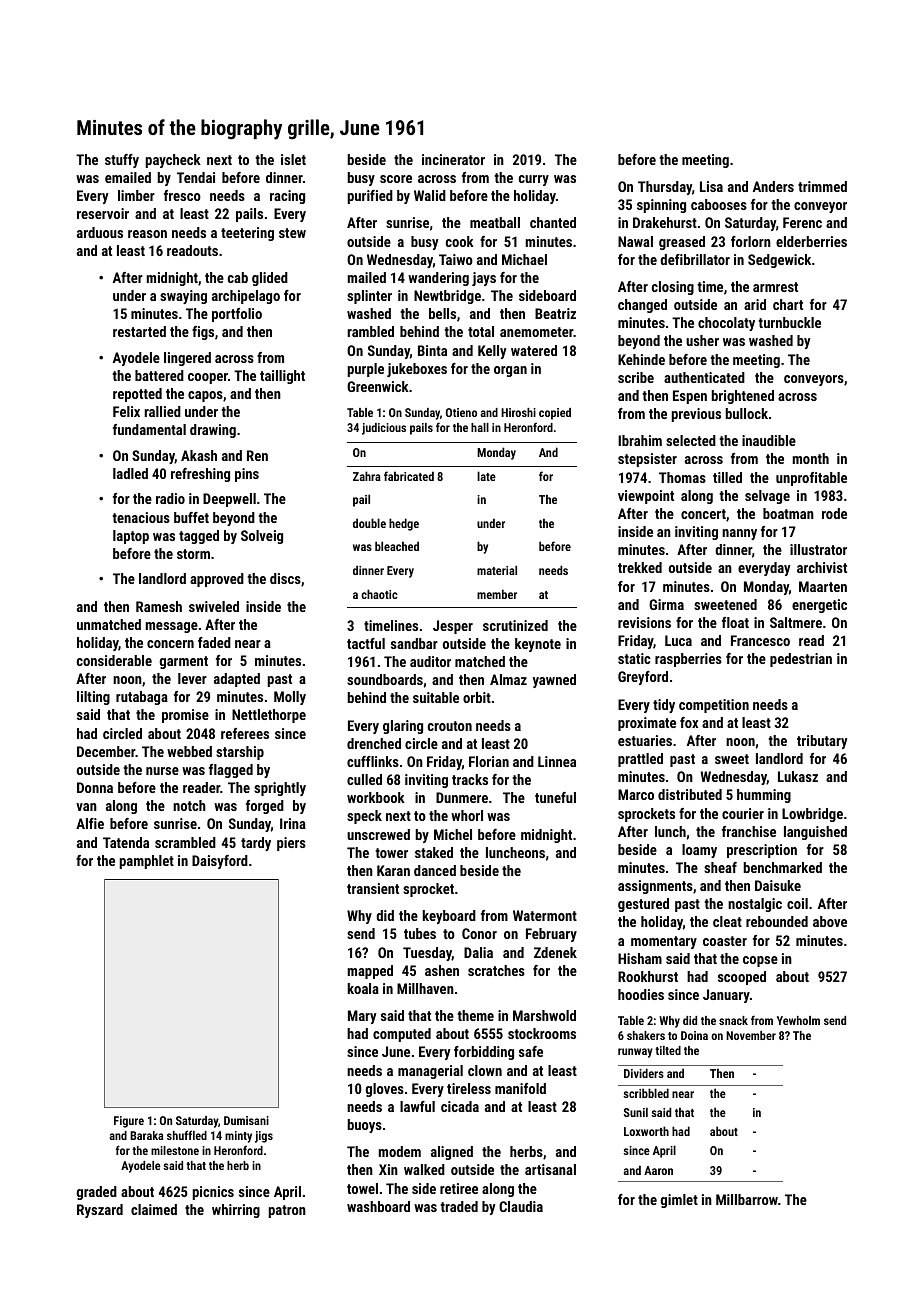 Image resolution: width=924 pixels, height=1308 pixels. Describe the element at coordinates (397, 546) in the screenshot. I see `bleached` at that location.
